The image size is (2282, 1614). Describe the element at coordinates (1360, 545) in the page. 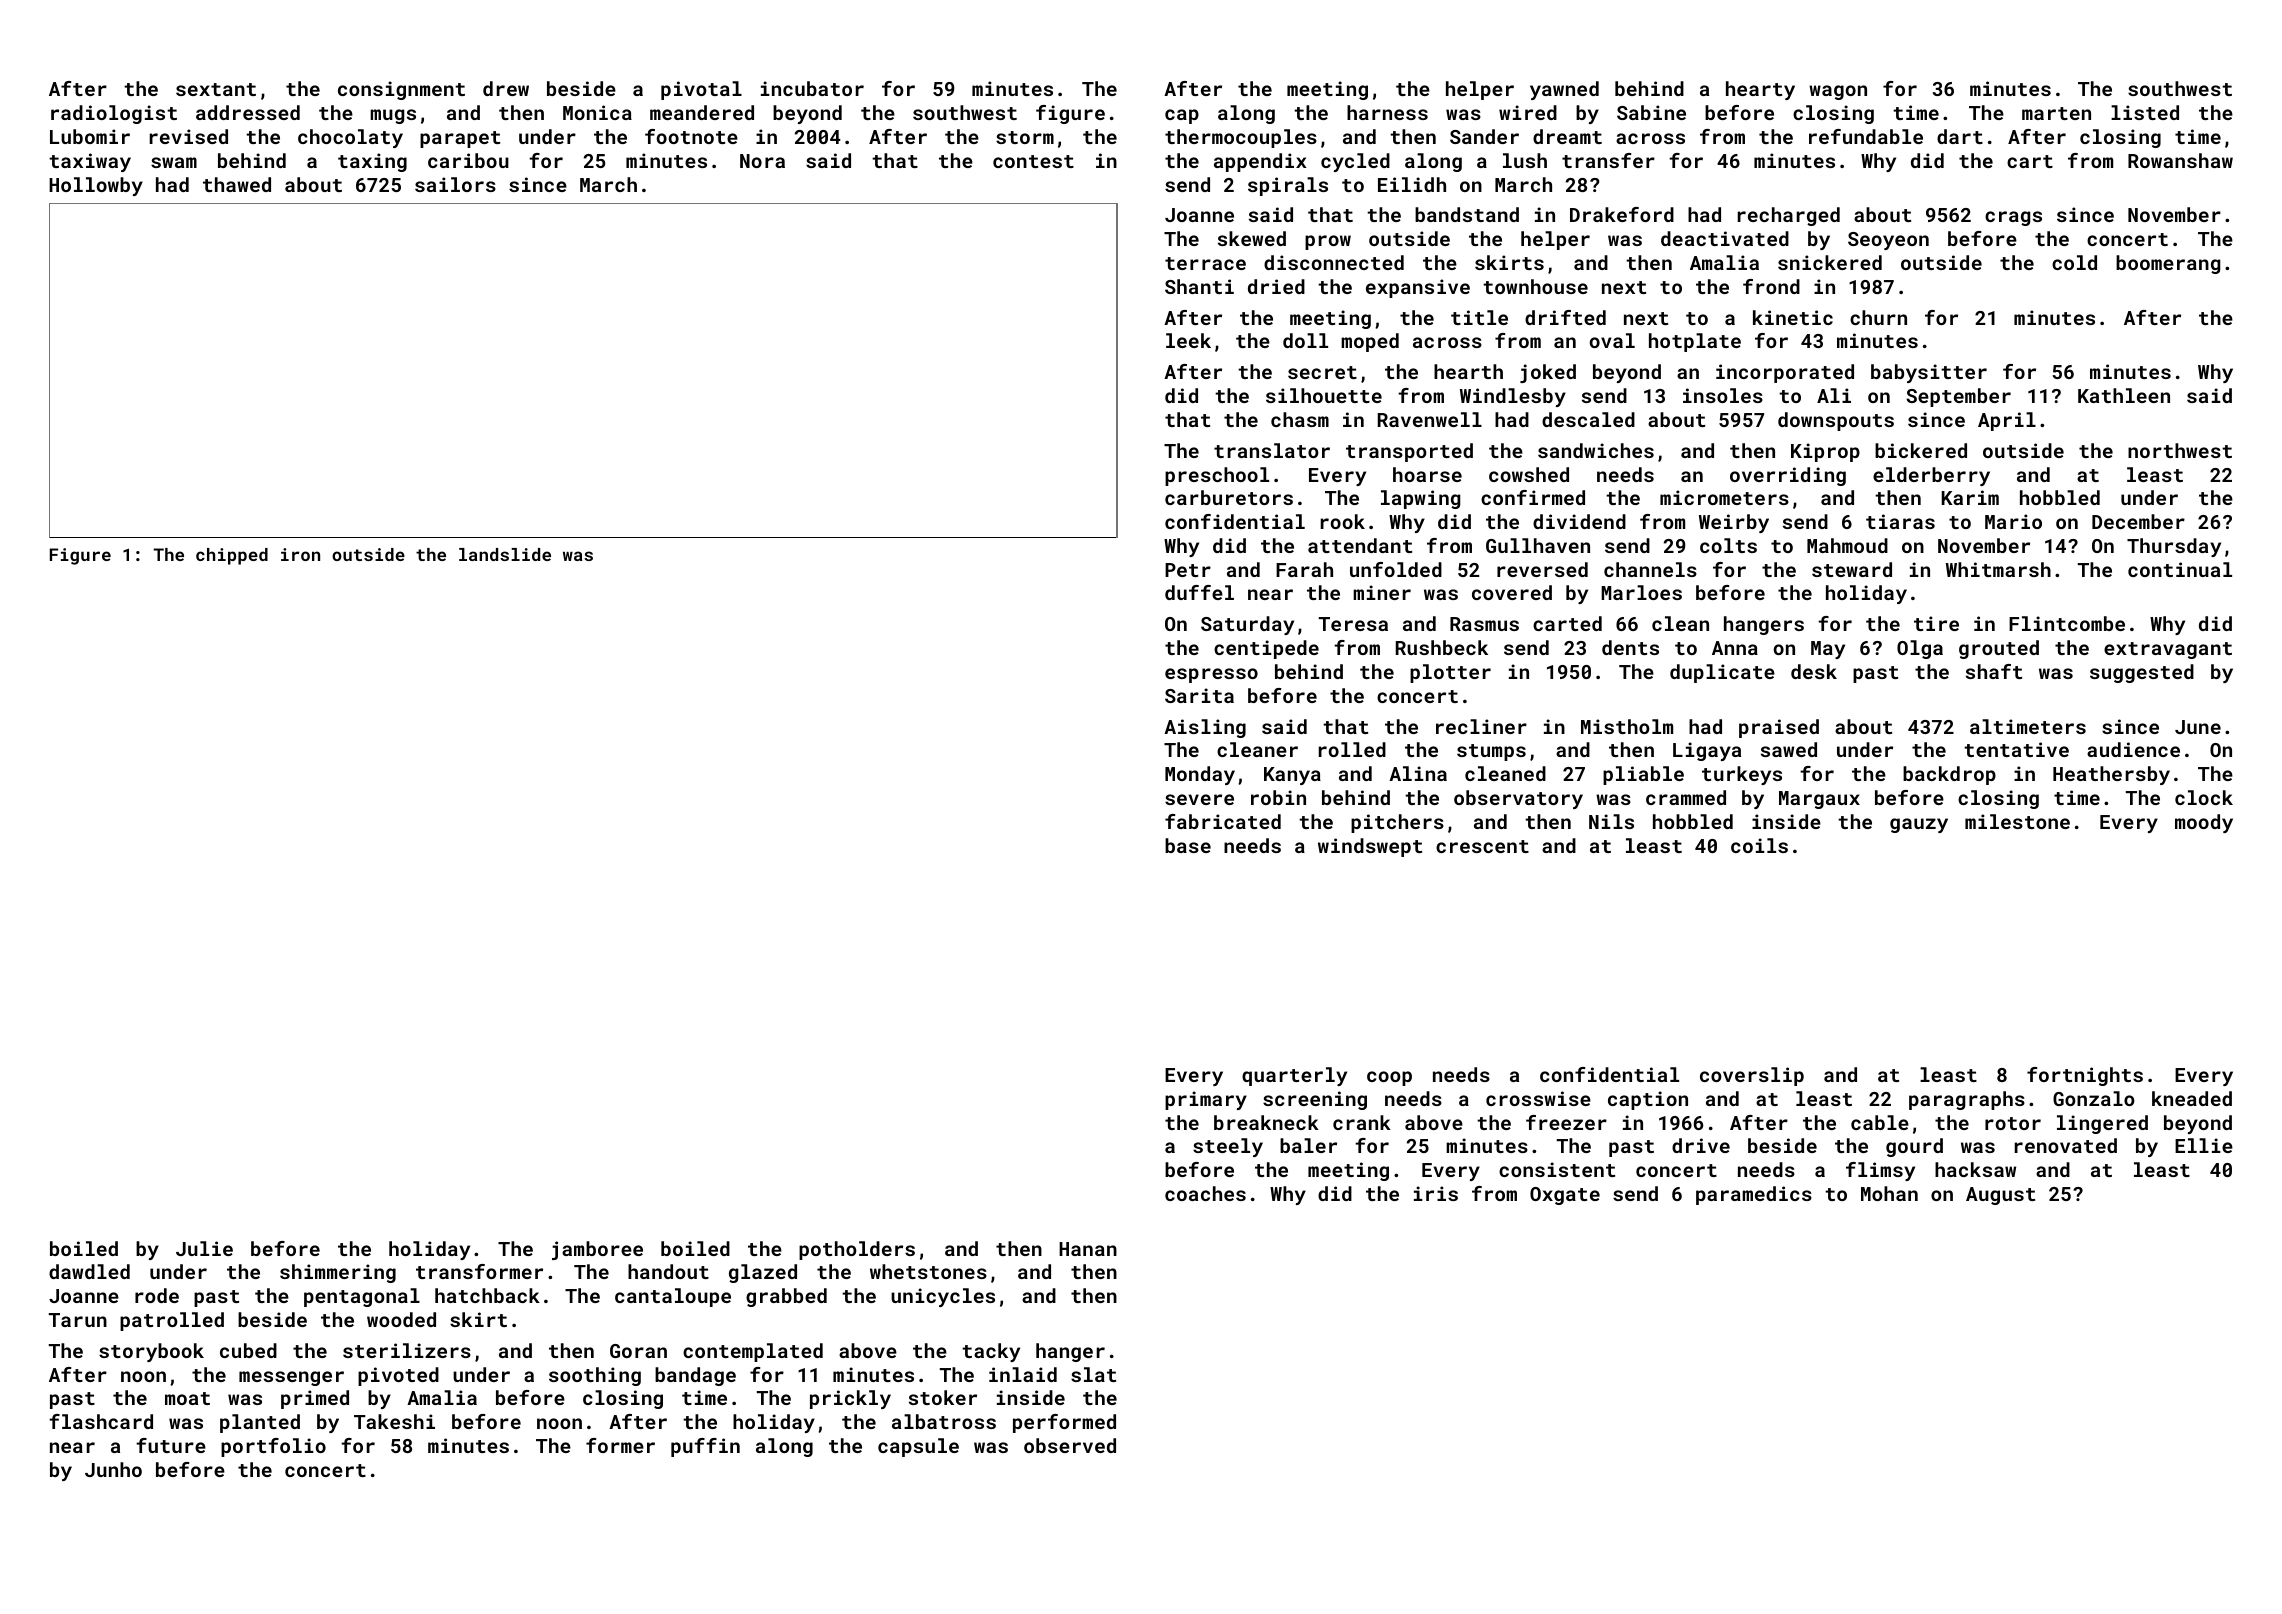

I see `attendant` at that location.
